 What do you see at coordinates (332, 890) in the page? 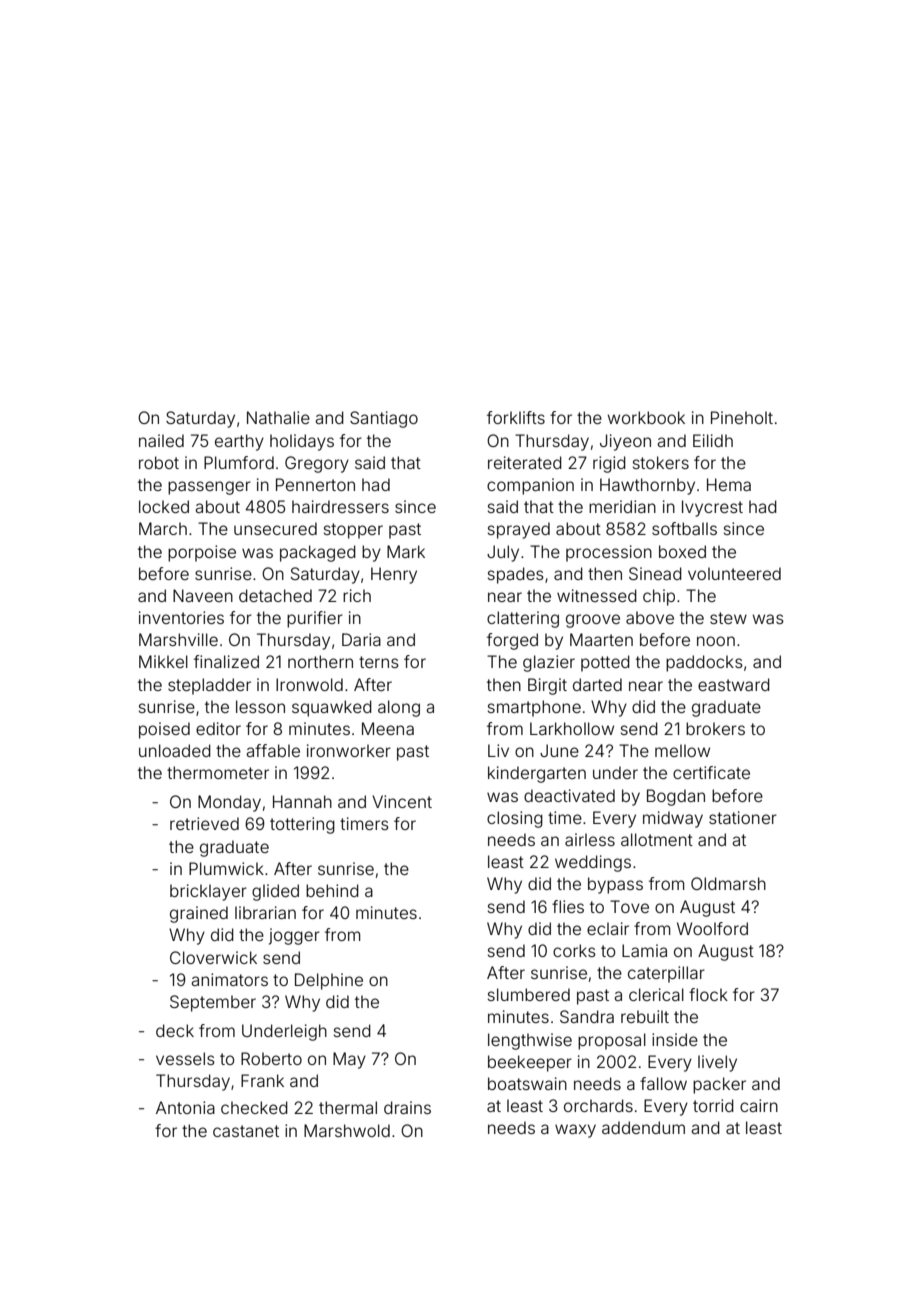
I see `behind` at bounding box center [332, 890].
